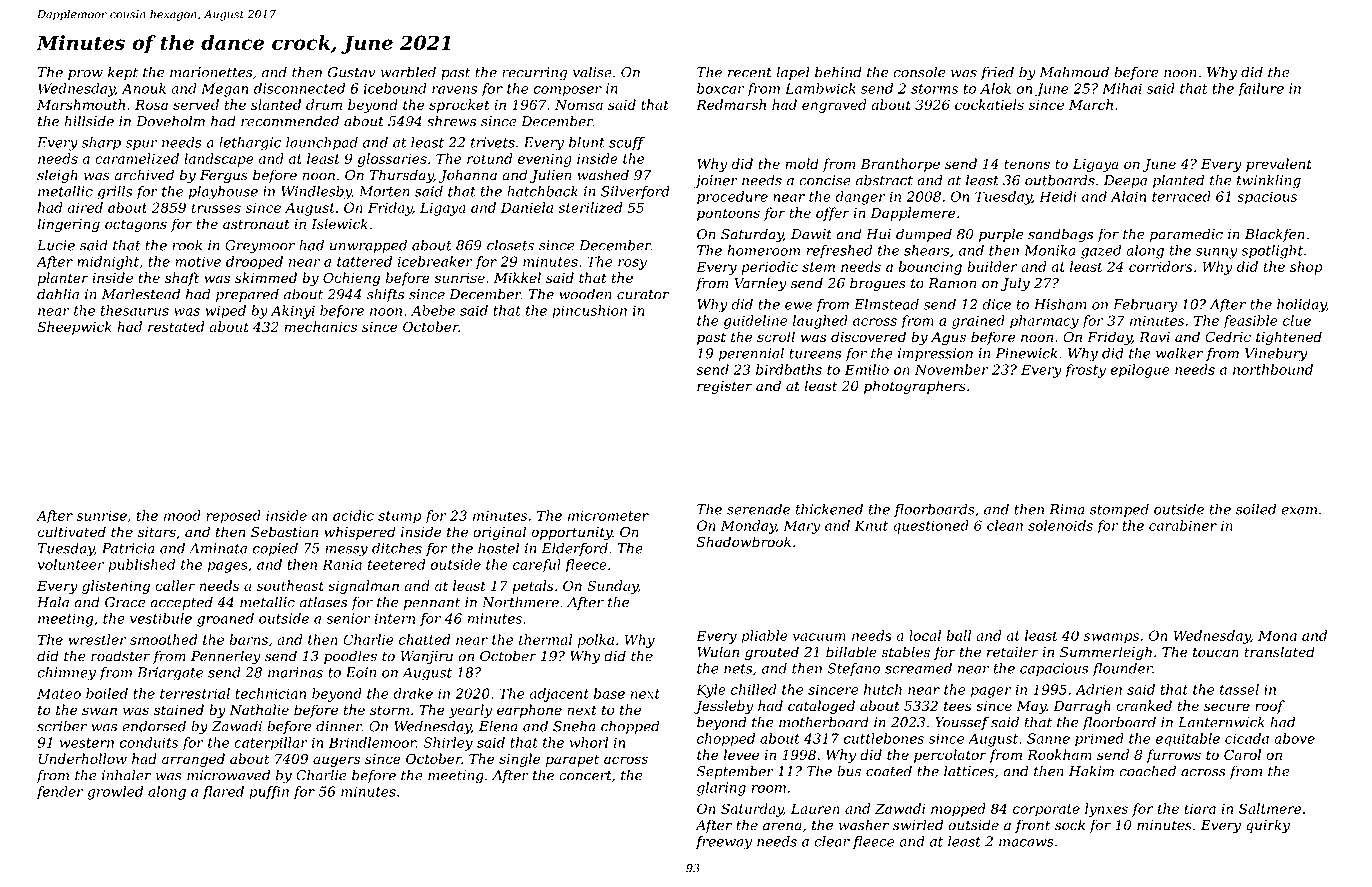 The width and height of the screenshot is (1372, 887). What do you see at coordinates (182, 515) in the screenshot?
I see `mood` at bounding box center [182, 515].
